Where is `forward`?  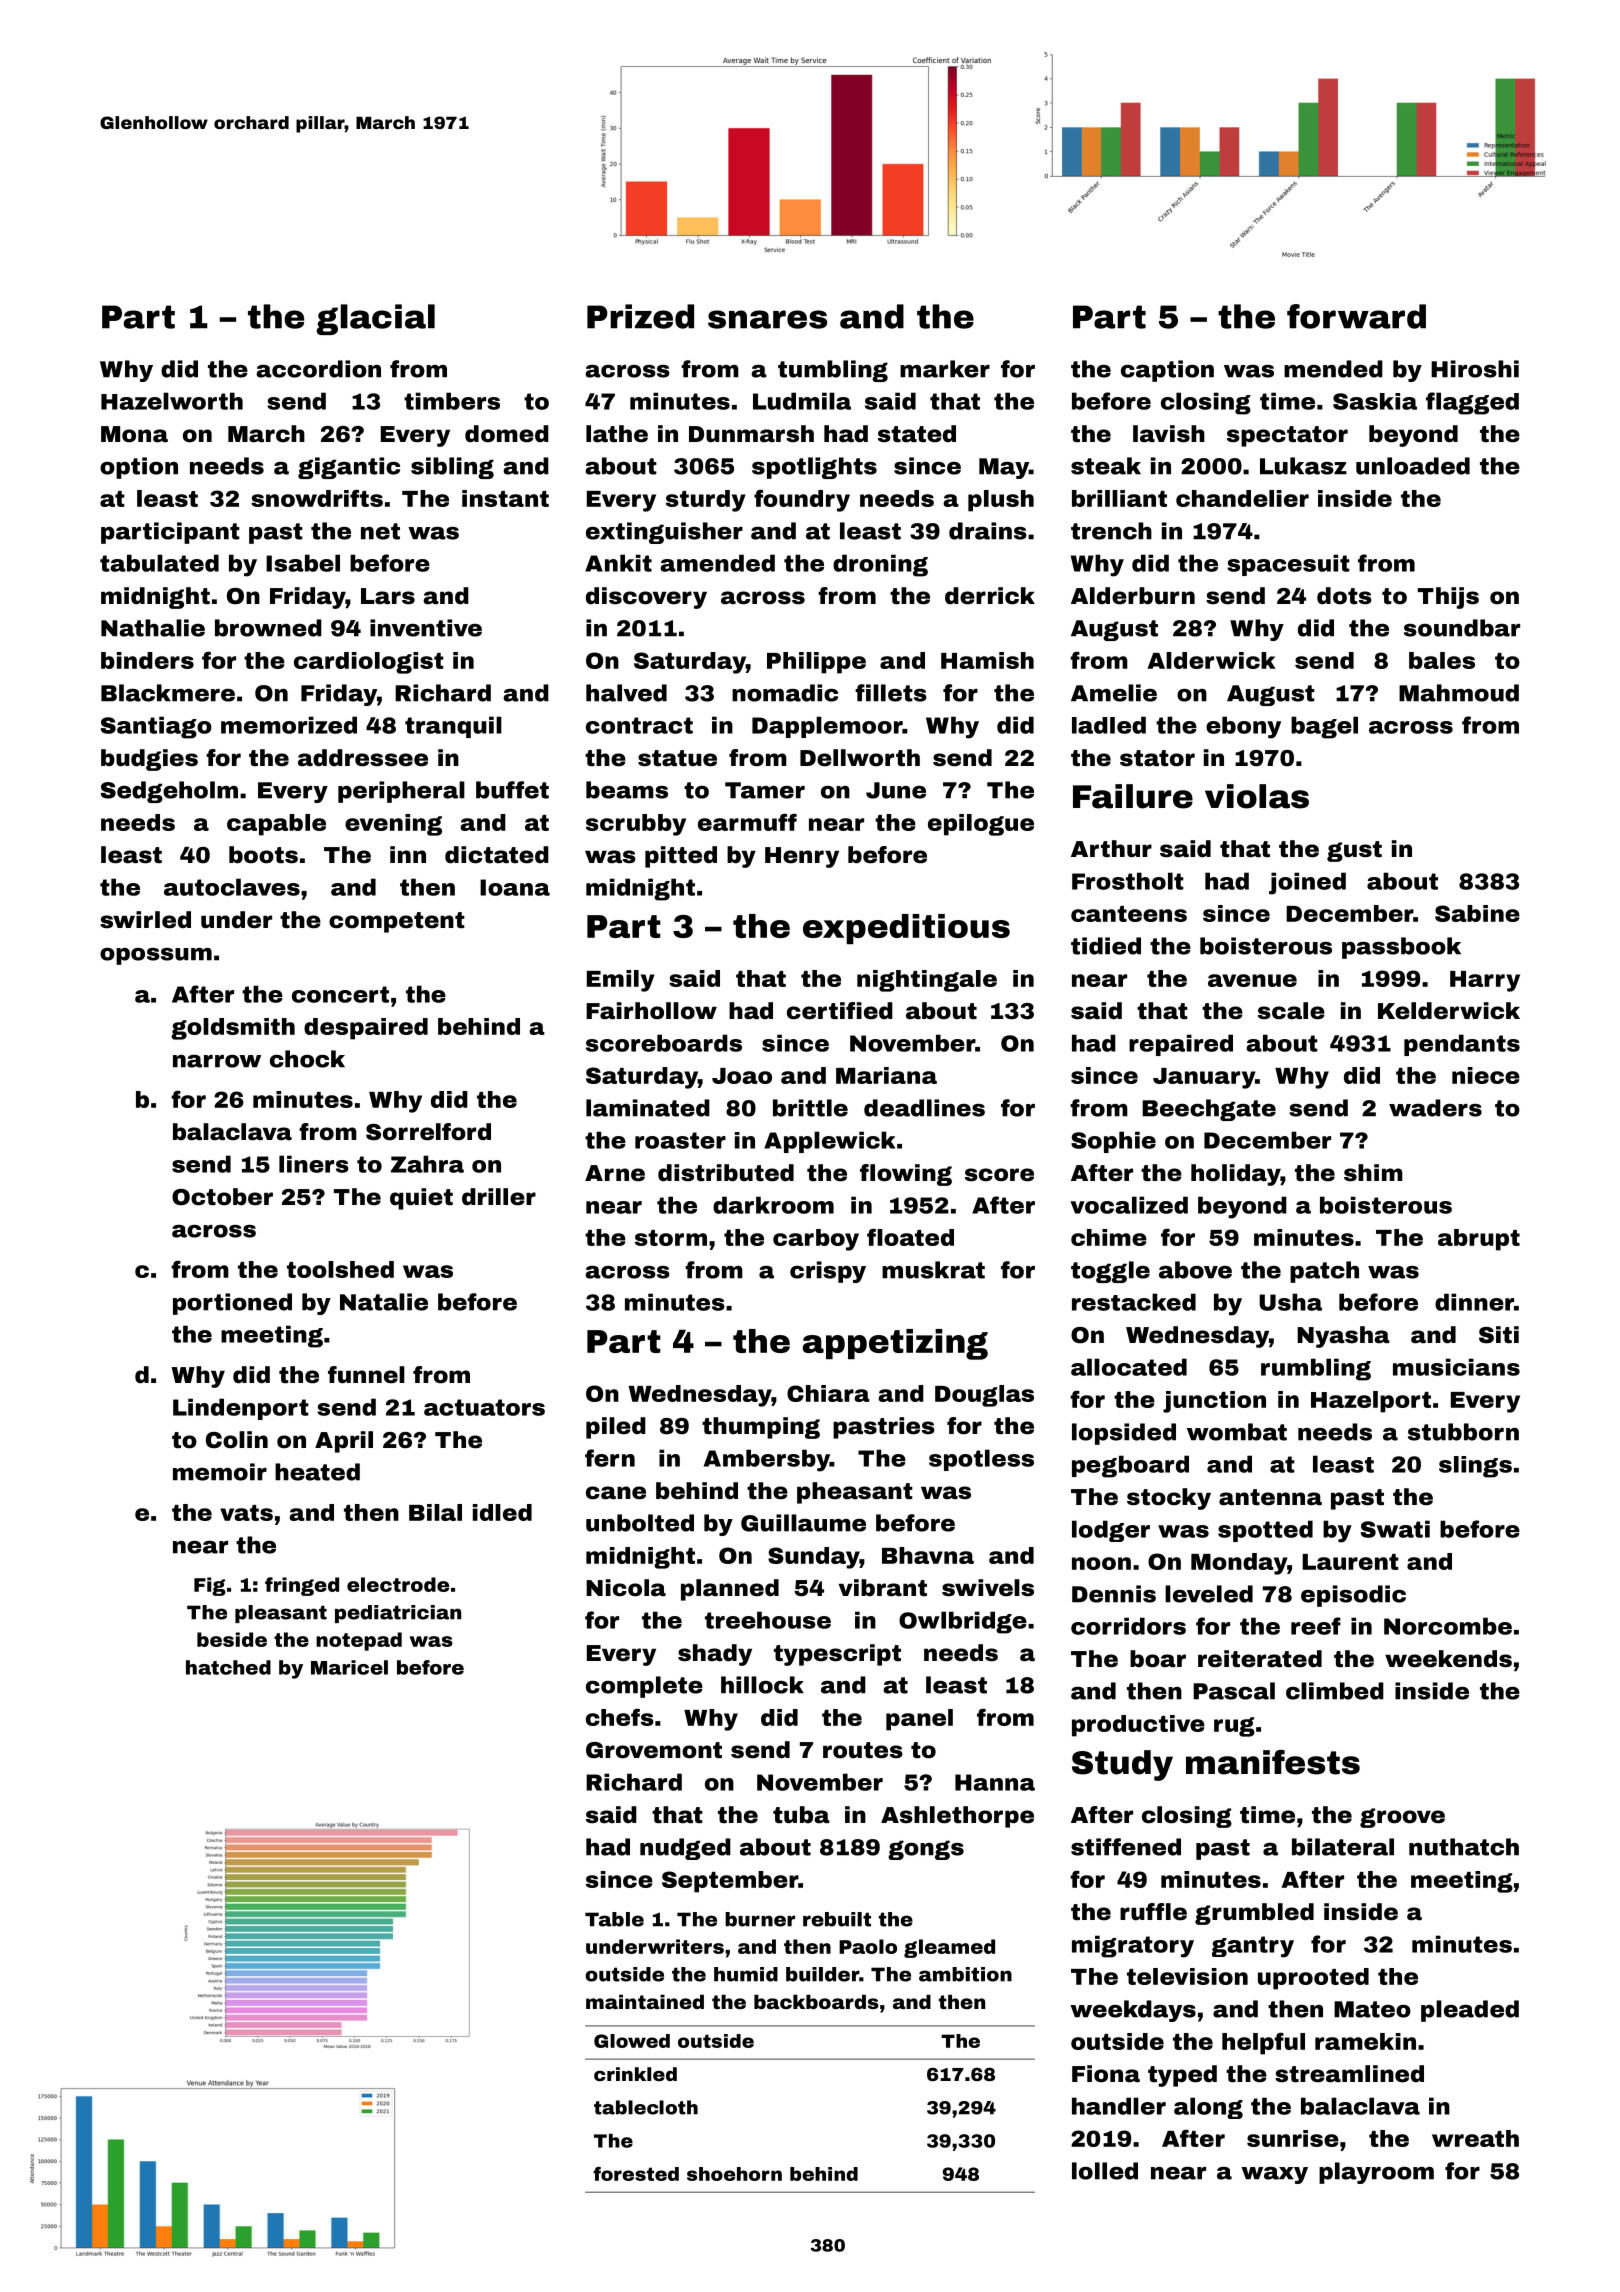 forward is located at coordinates (1356, 316).
